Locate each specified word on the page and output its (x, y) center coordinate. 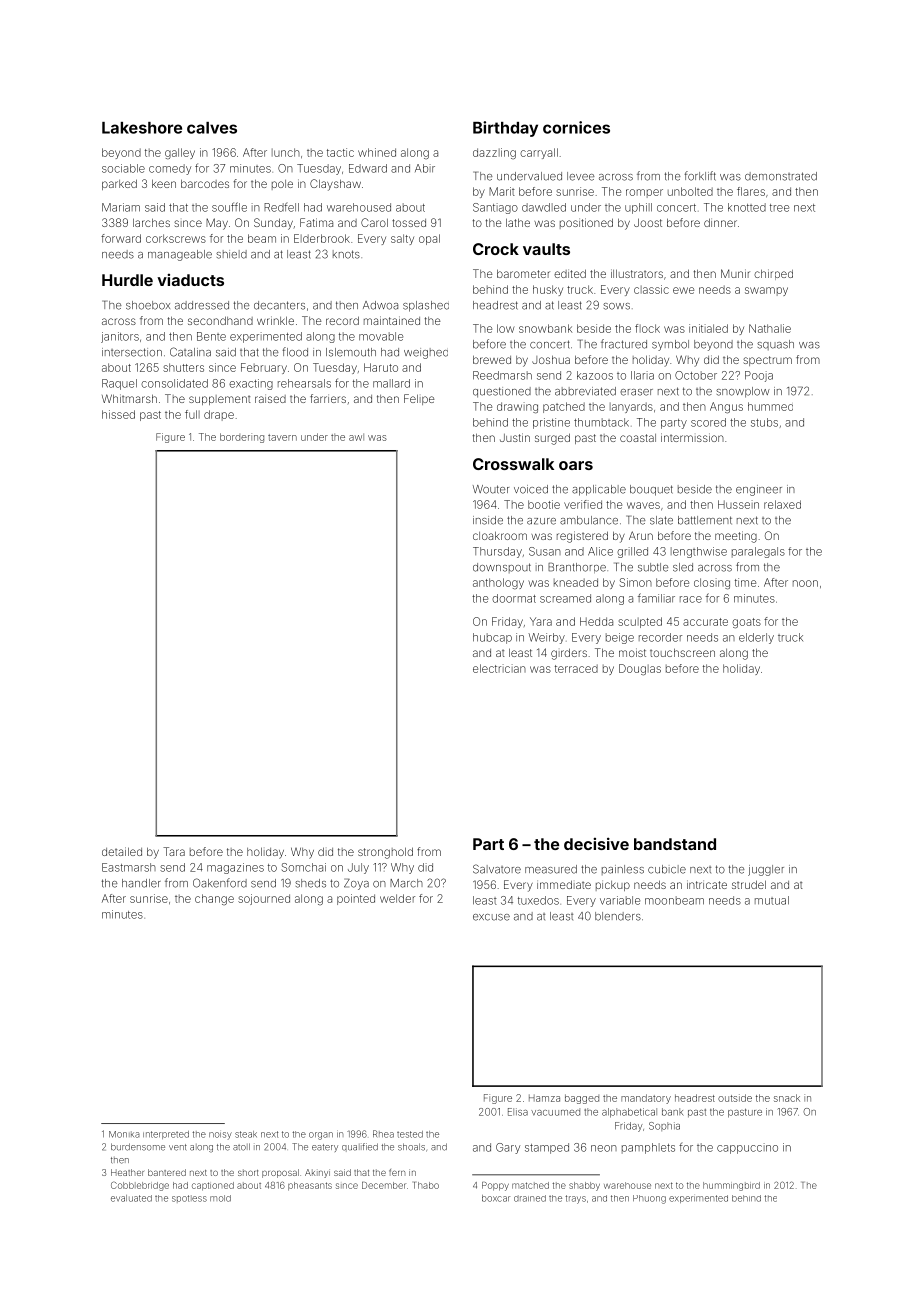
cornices (576, 127)
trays (575, 1199)
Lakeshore (142, 128)
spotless (189, 1199)
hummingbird (731, 1186)
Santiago (495, 208)
